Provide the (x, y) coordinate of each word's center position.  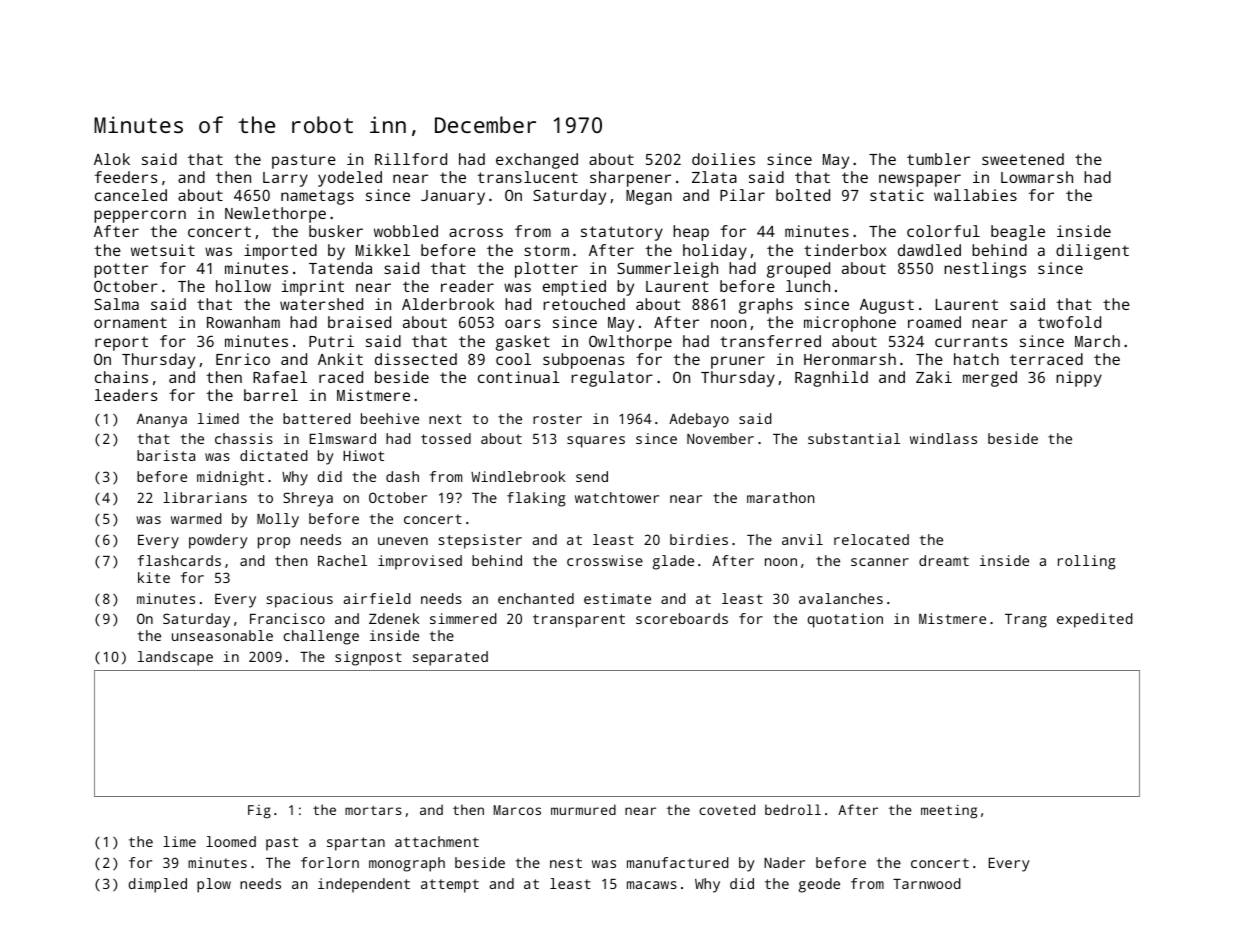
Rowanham (243, 322)
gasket (523, 343)
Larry (285, 179)
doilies (723, 159)
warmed (196, 518)
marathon (780, 497)
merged (990, 379)
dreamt (944, 560)
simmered (463, 618)
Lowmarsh (1037, 177)
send (592, 476)
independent (364, 885)
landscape (175, 658)
